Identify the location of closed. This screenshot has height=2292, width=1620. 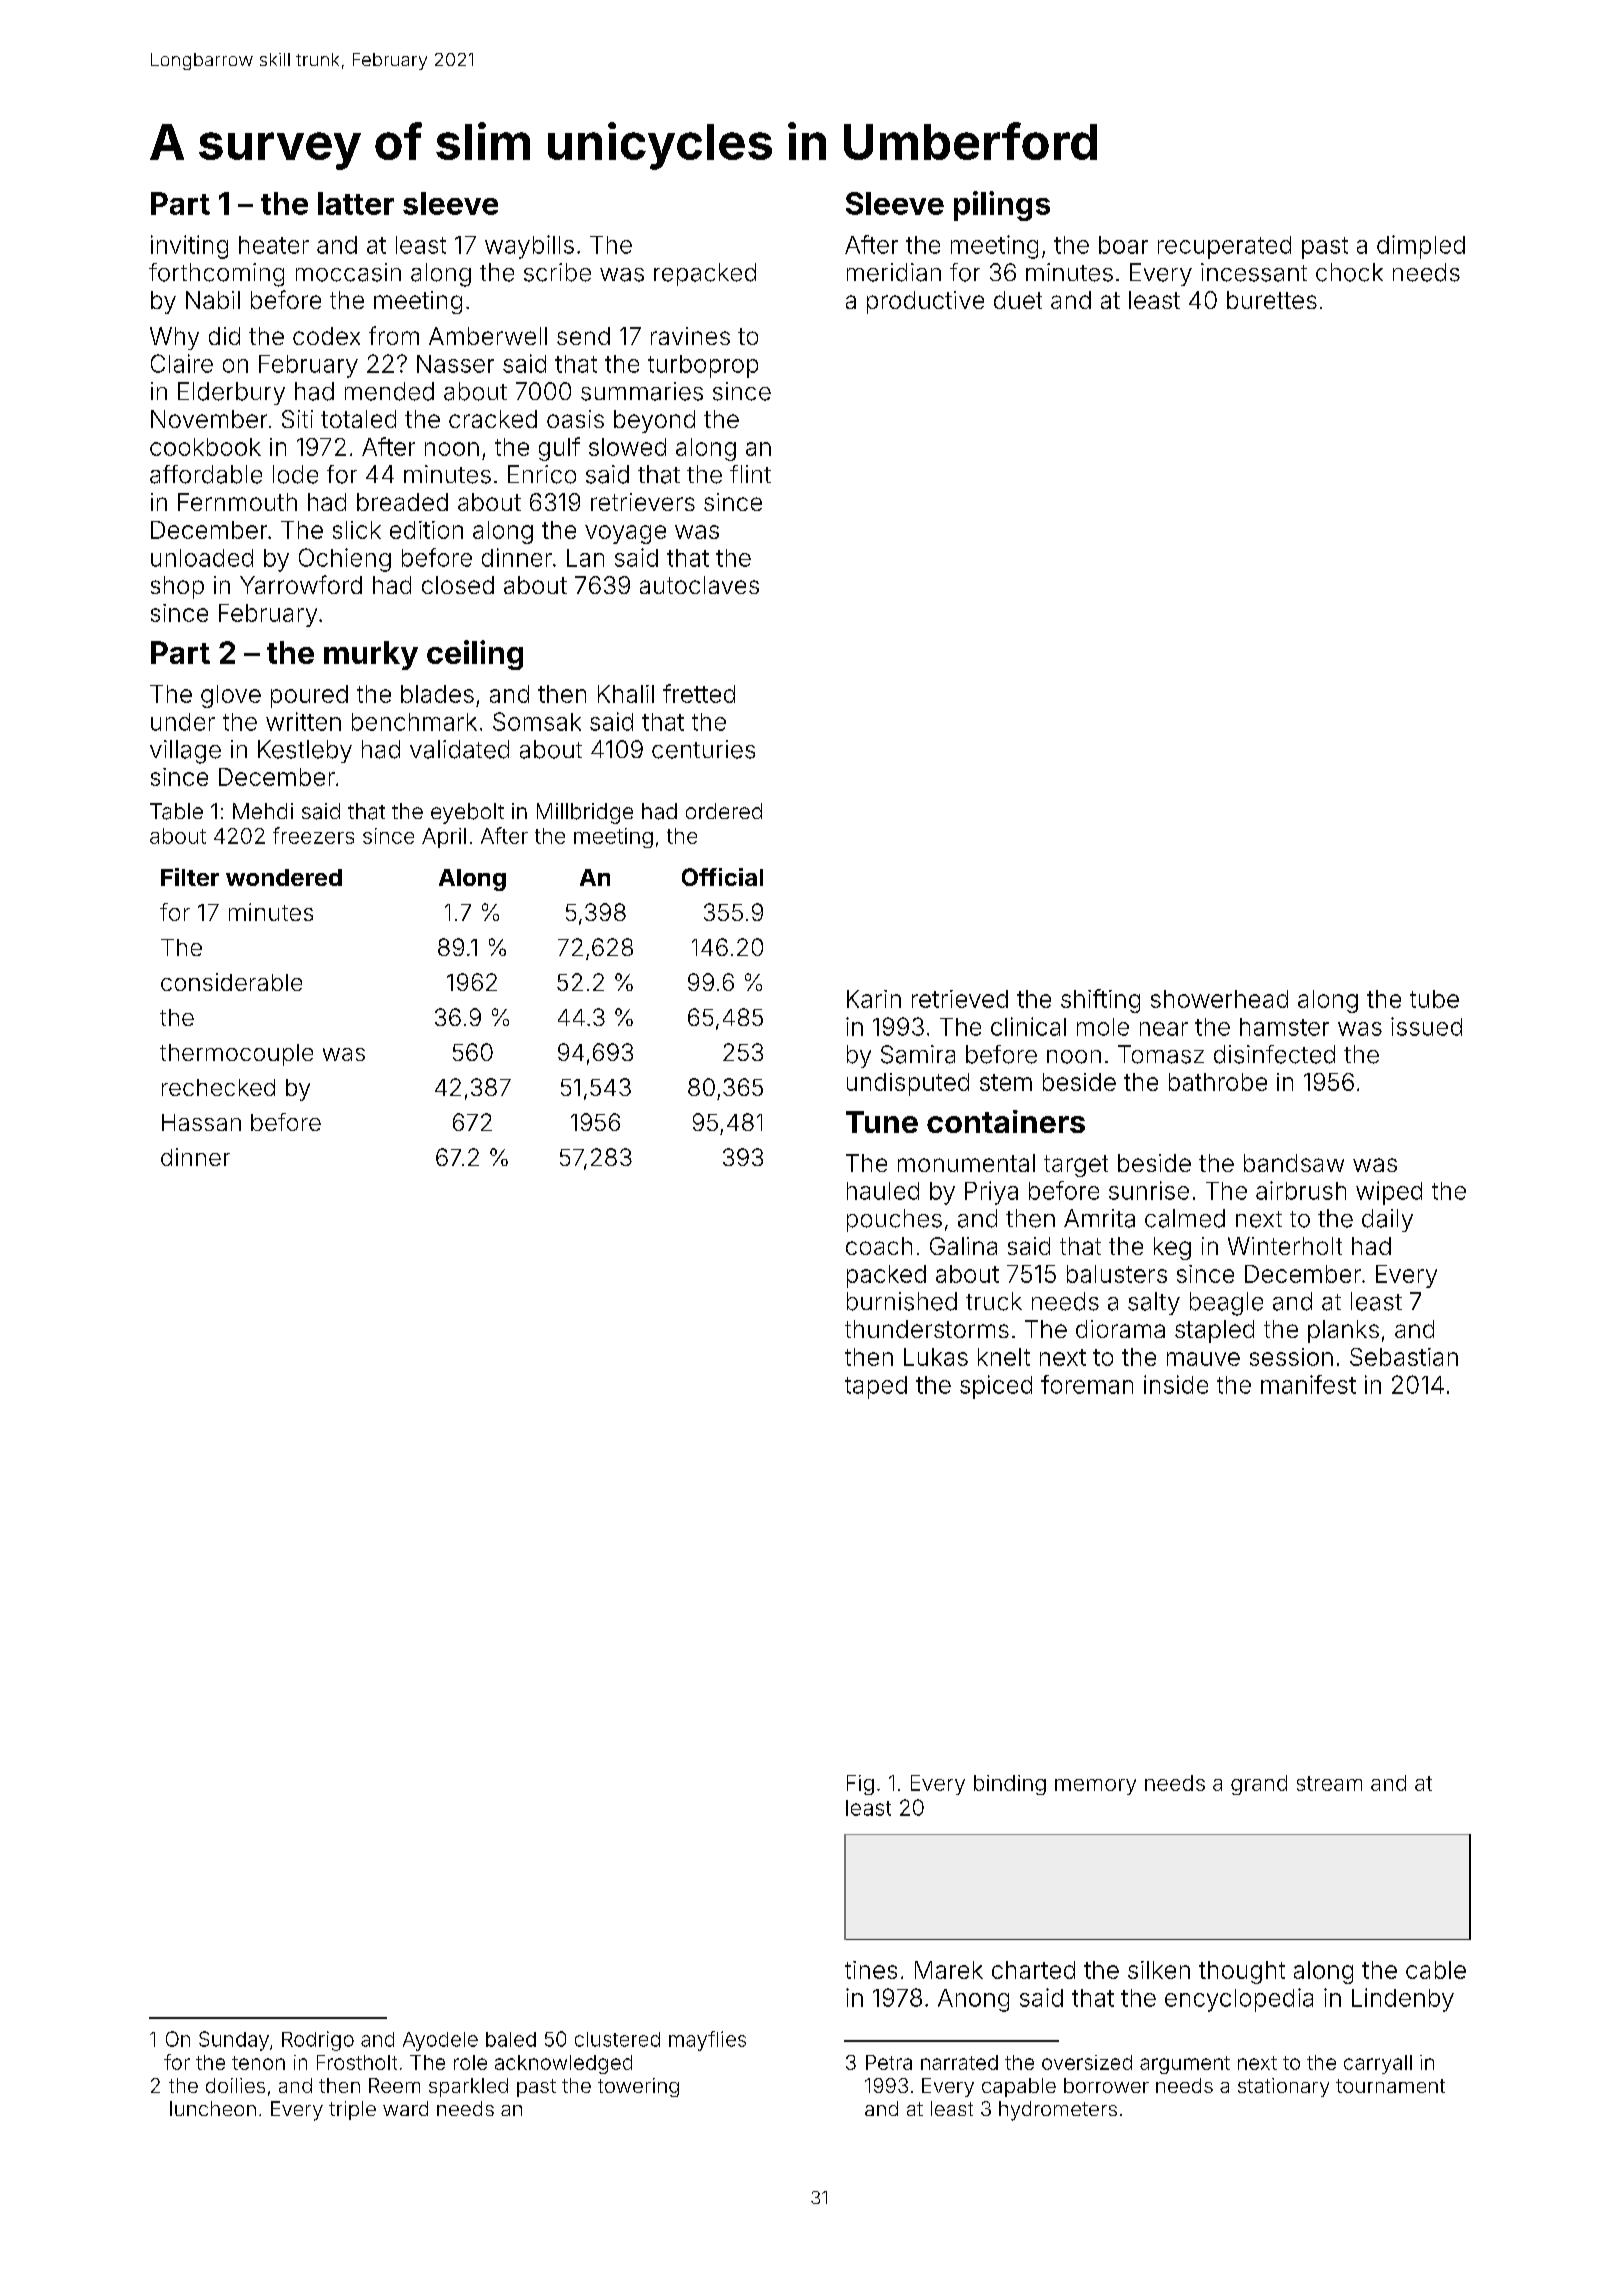
(458, 585).
